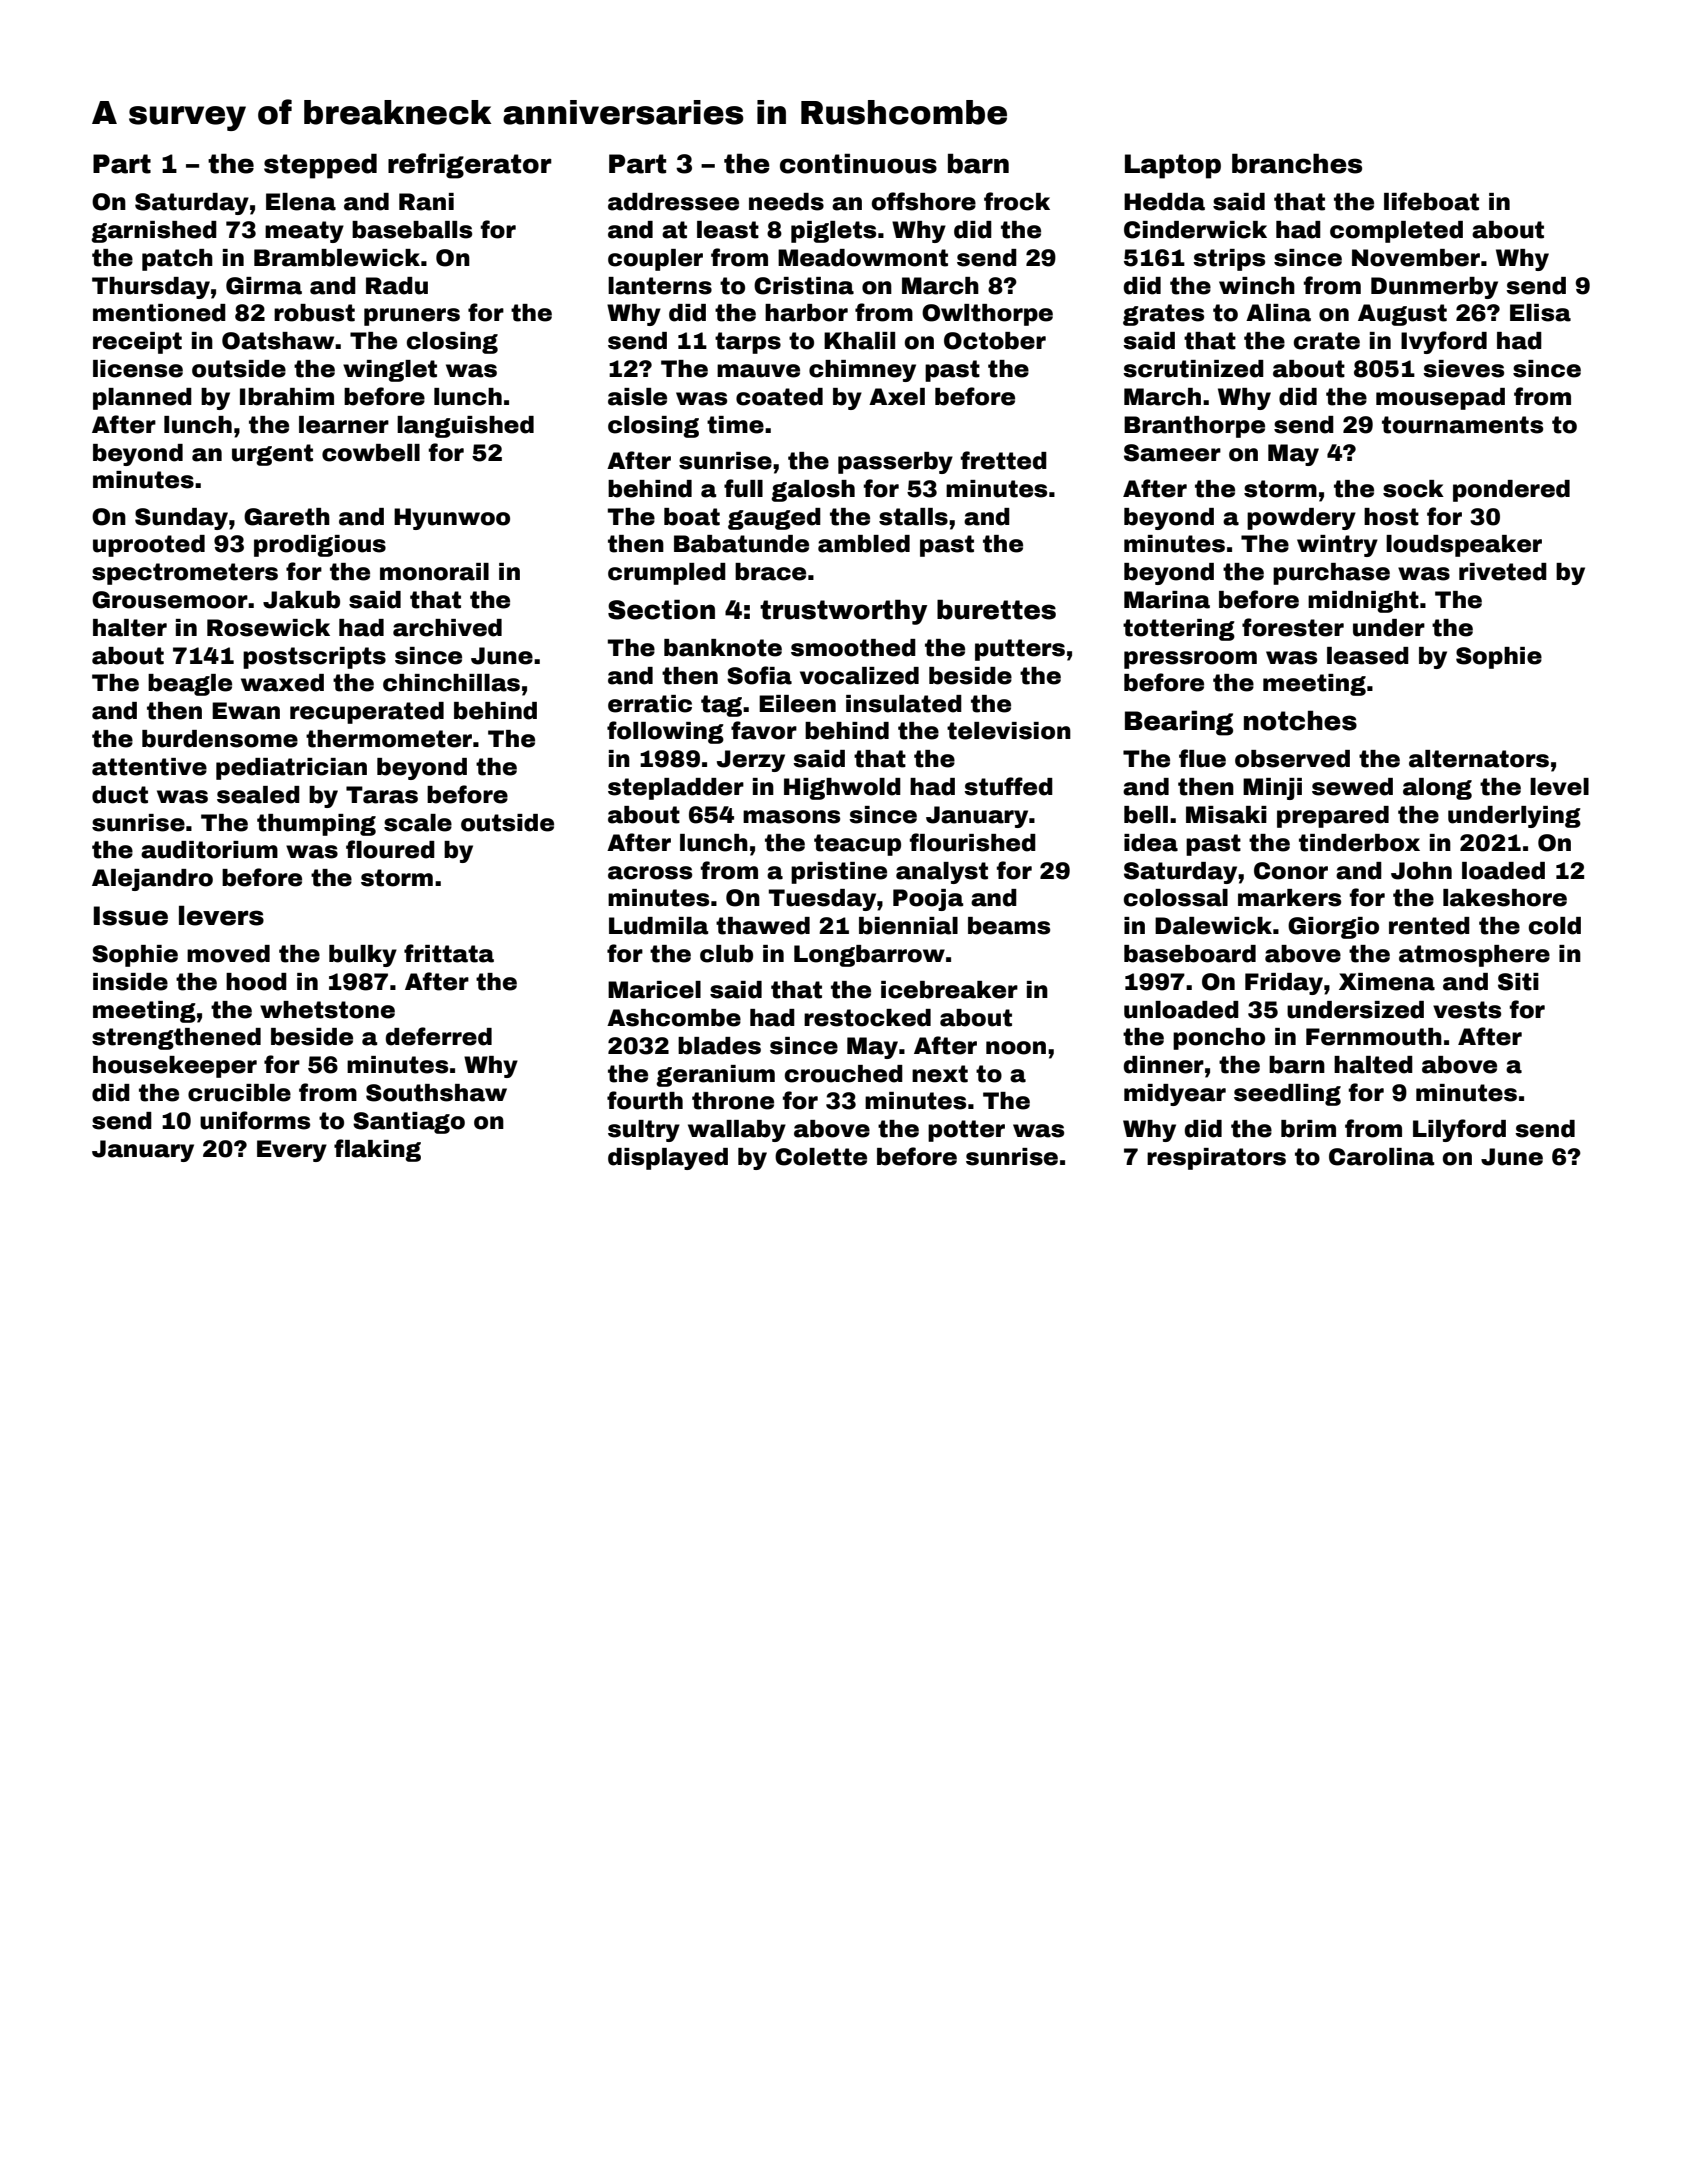 Image resolution: width=1683 pixels, height=2178 pixels. I want to click on full, so click(743, 488).
